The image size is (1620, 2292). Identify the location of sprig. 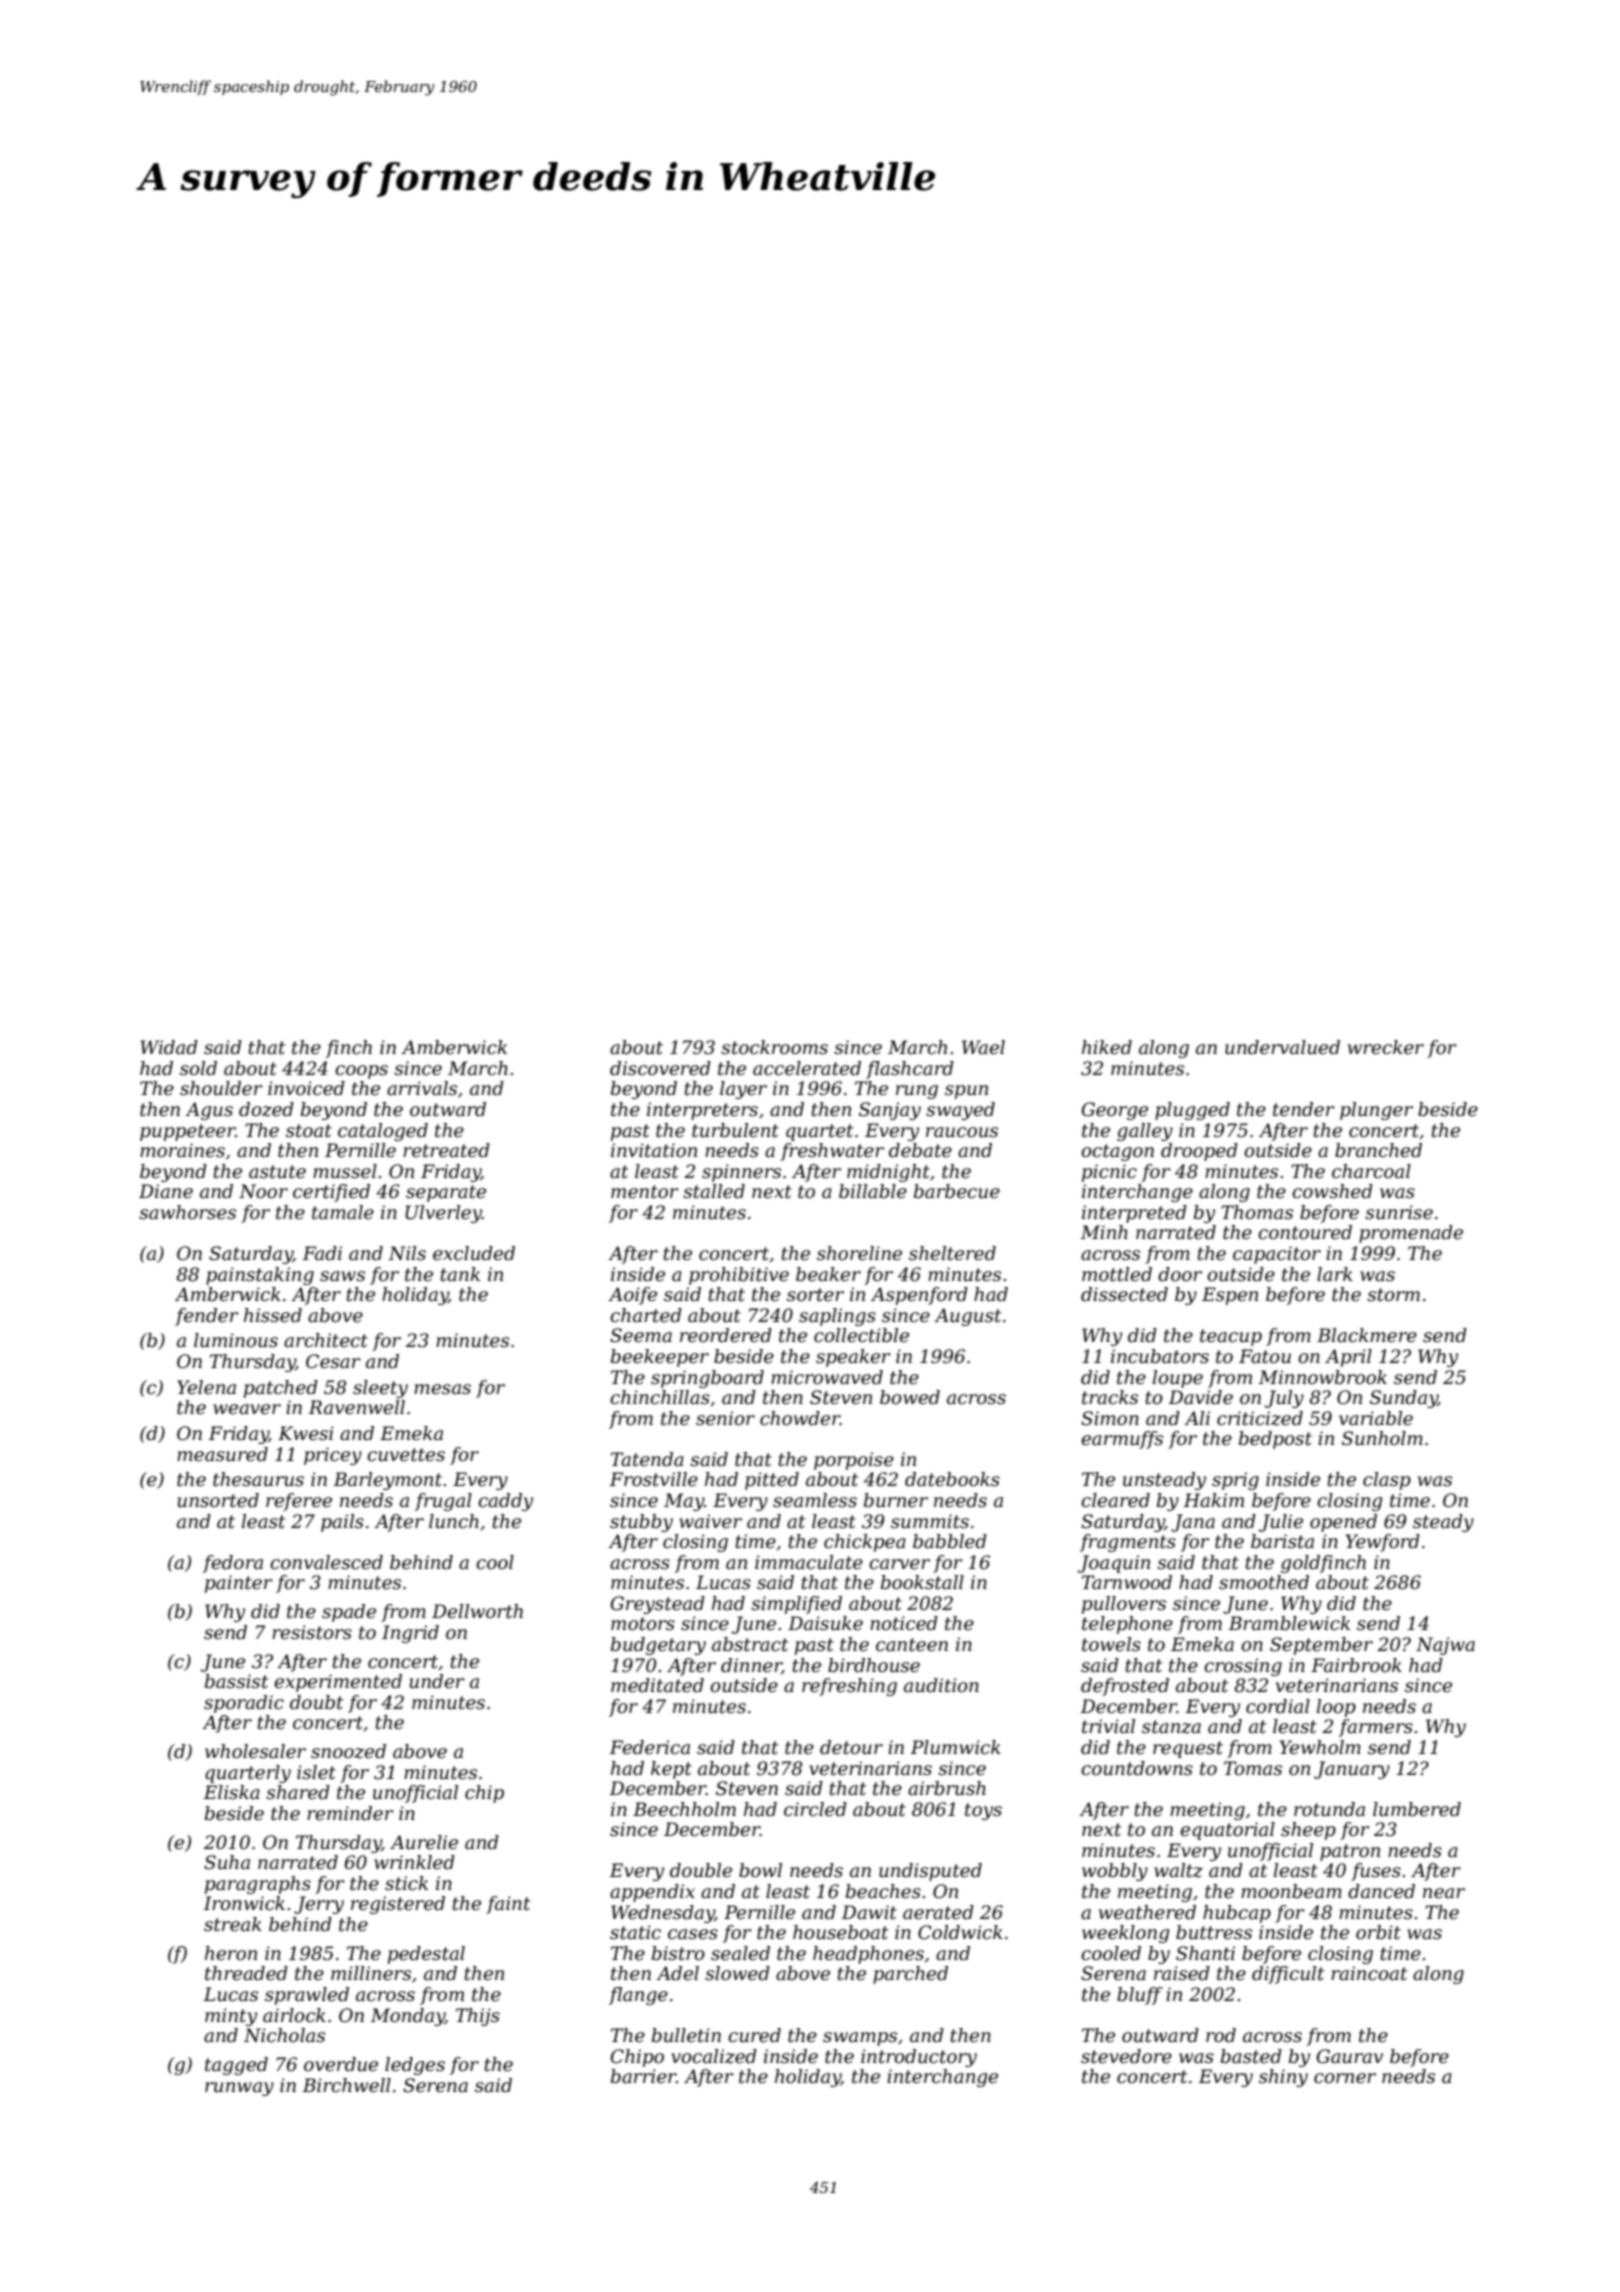
(1235, 1481).
